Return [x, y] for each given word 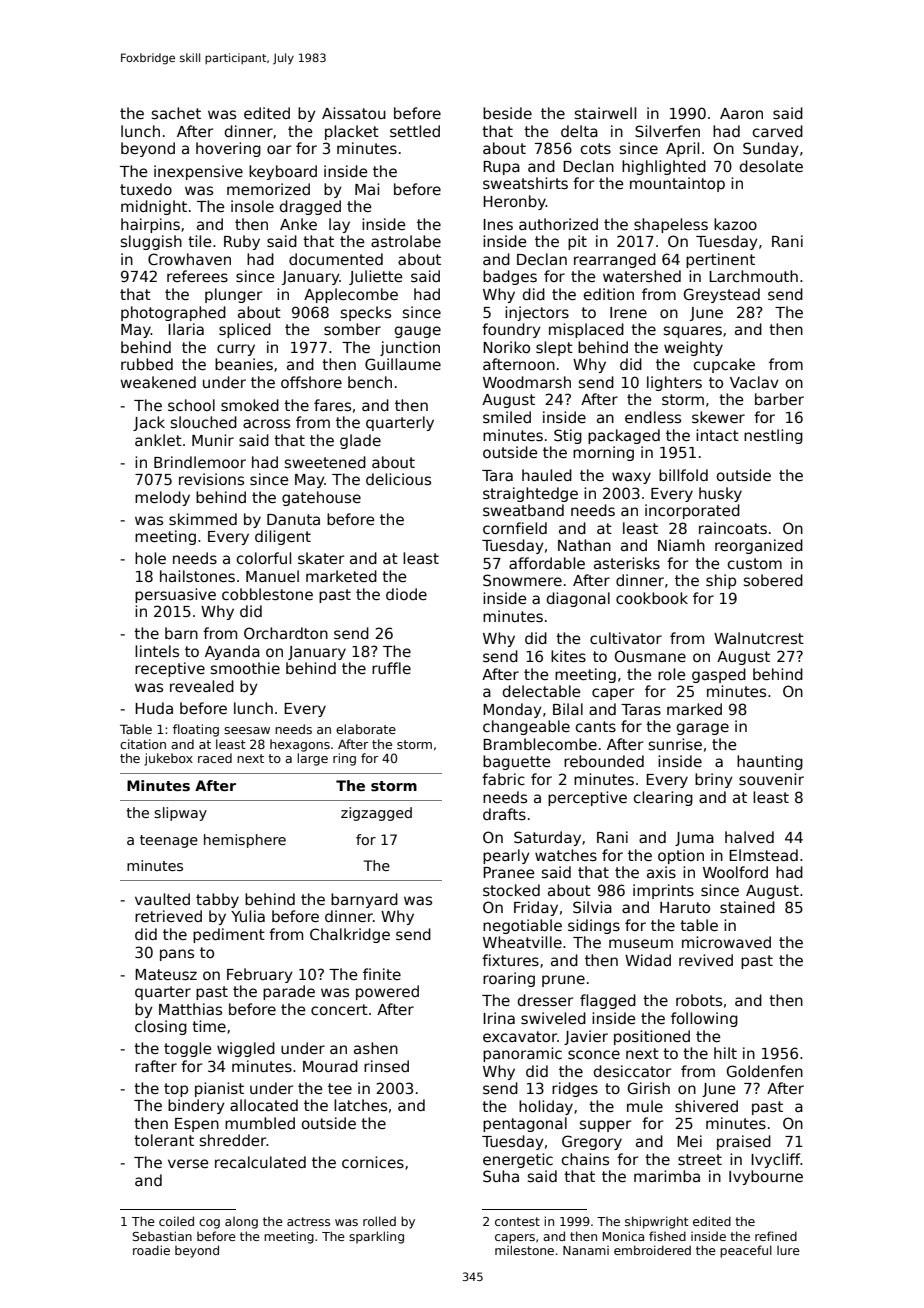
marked [694, 709]
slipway [180, 814]
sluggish [151, 242]
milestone [524, 1250]
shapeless [671, 225]
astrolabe [406, 241]
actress [308, 1221]
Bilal [568, 709]
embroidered [652, 1250]
